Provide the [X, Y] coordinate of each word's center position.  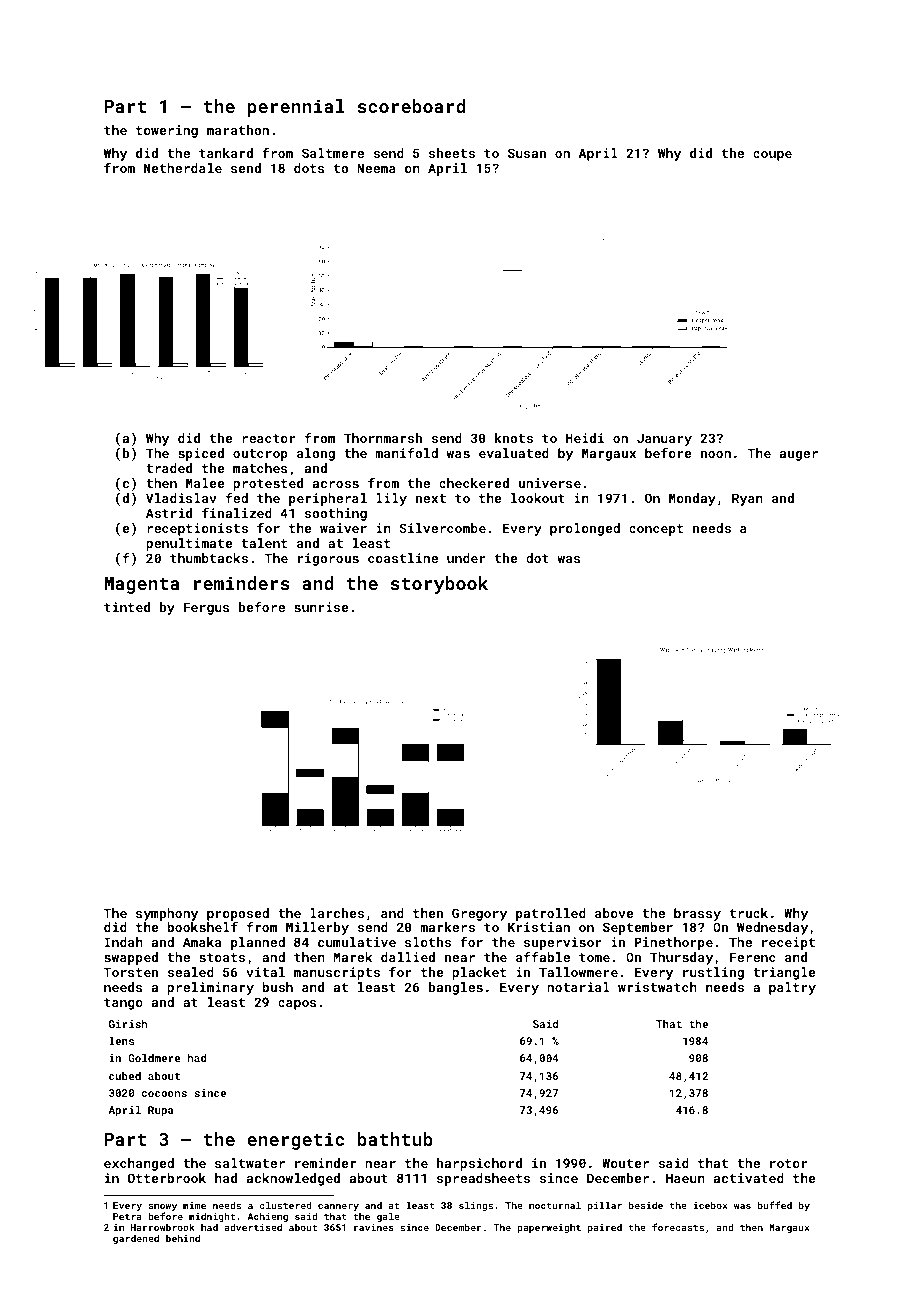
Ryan [747, 499]
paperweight [549, 1228]
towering [167, 131]
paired [605, 1228]
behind [183, 1238]
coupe [772, 156]
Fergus [206, 608]
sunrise [321, 607]
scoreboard [411, 106]
